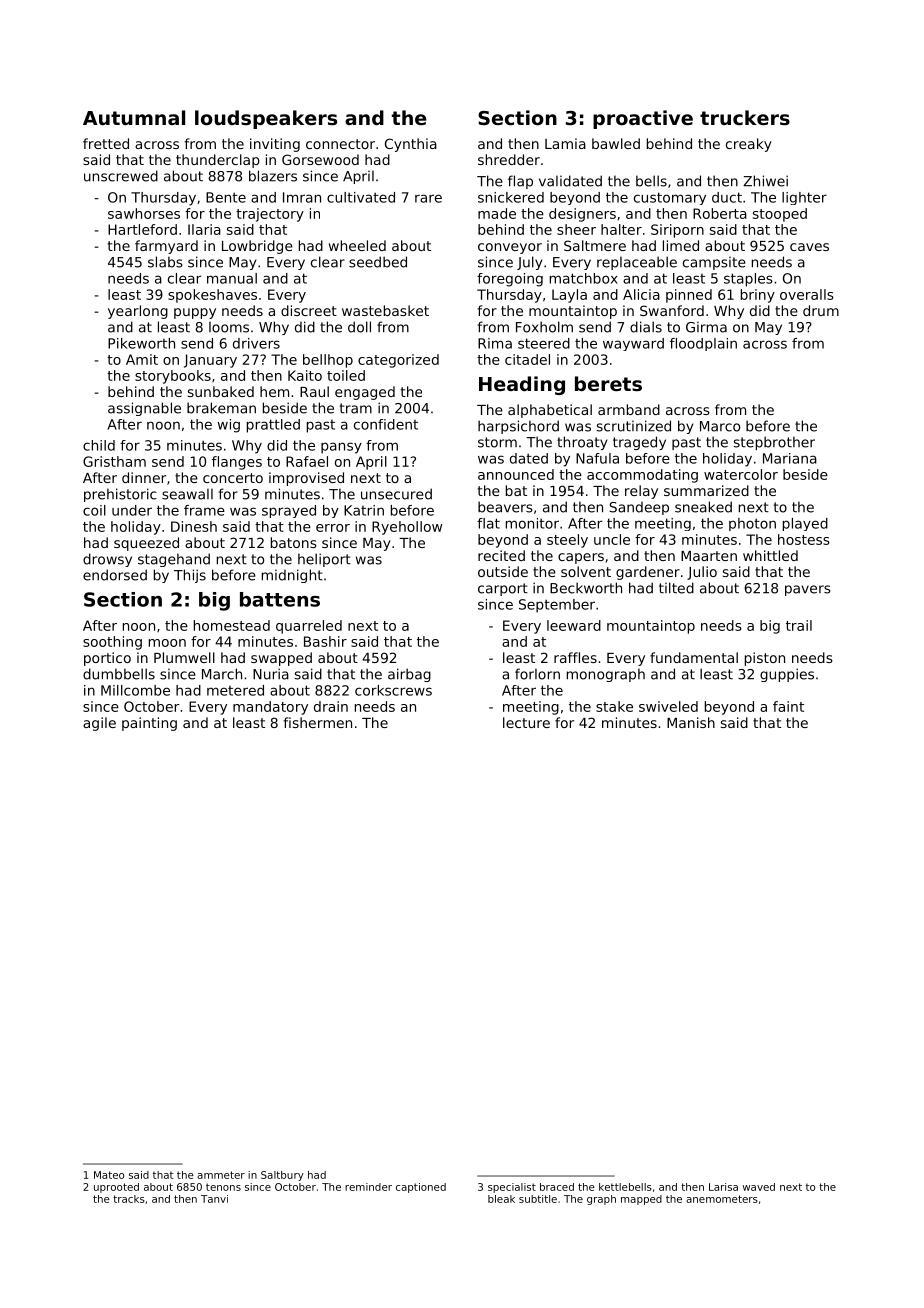 This screenshot has height=1308, width=924. What do you see at coordinates (195, 313) in the screenshot?
I see `puppy` at bounding box center [195, 313].
